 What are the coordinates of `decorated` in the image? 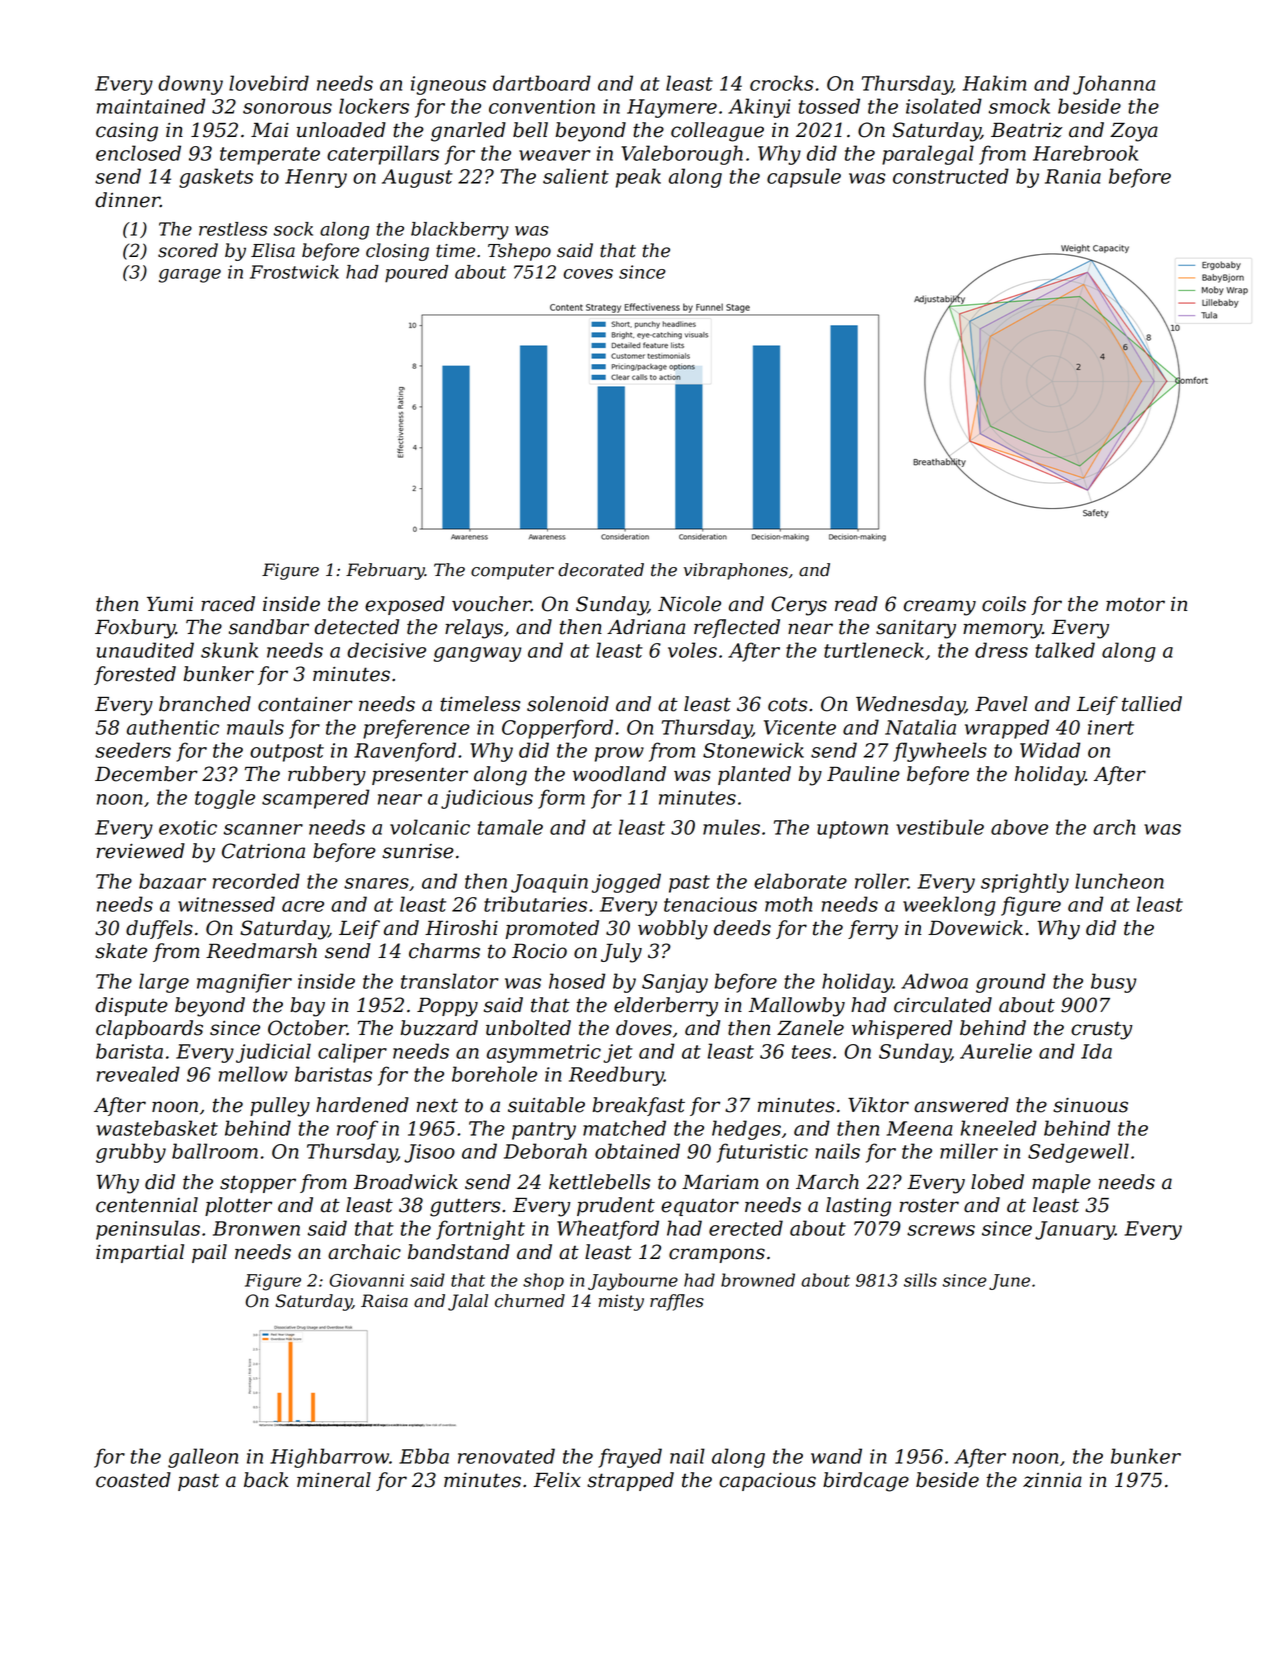 It's located at (601, 570).
